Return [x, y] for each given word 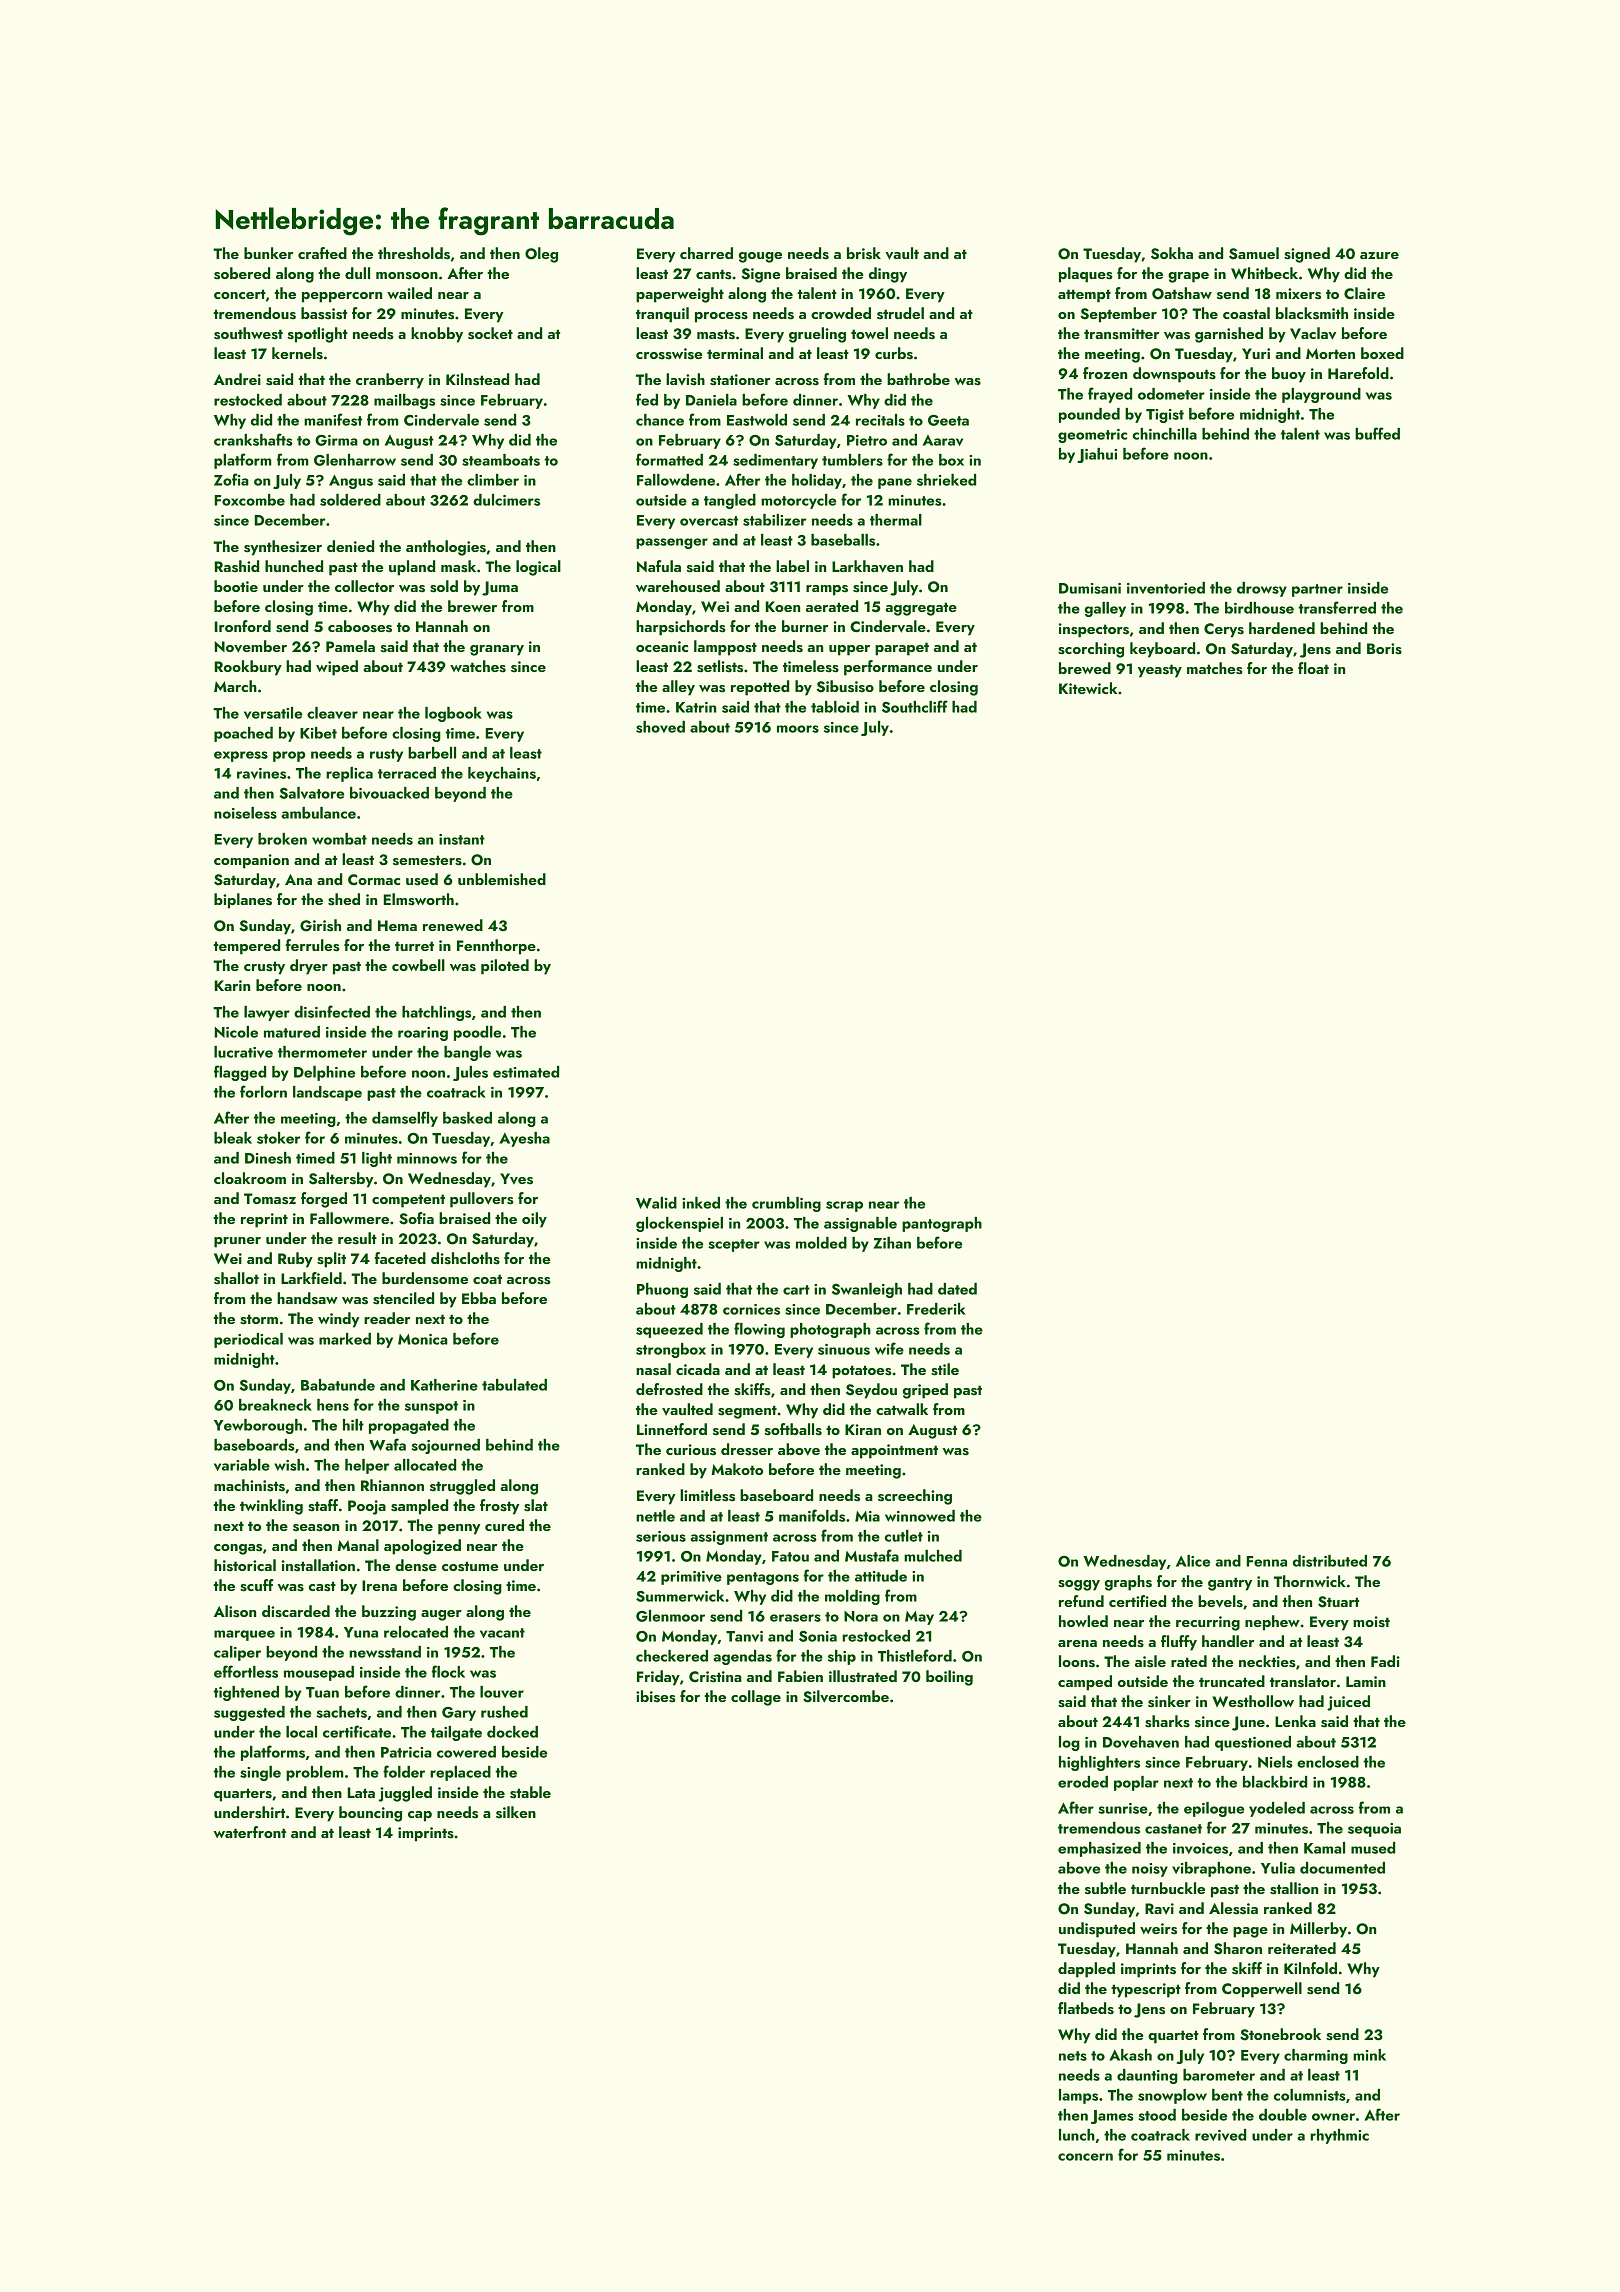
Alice [1193, 1561]
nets [1073, 2056]
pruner [237, 1242]
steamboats [501, 460]
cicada [698, 1369]
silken [516, 1812]
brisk [864, 253]
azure [1379, 255]
